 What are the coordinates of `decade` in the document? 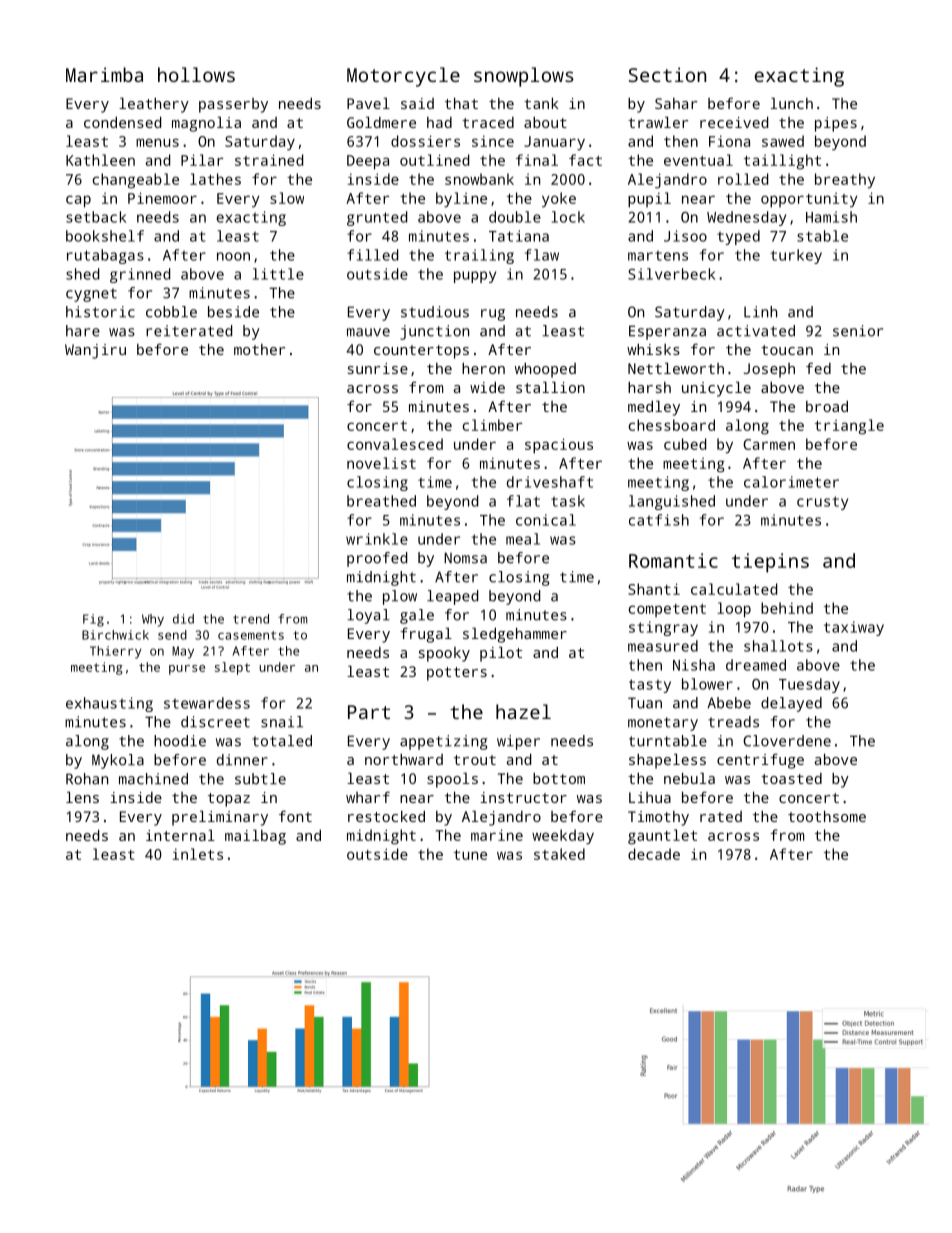 It's located at (654, 854).
